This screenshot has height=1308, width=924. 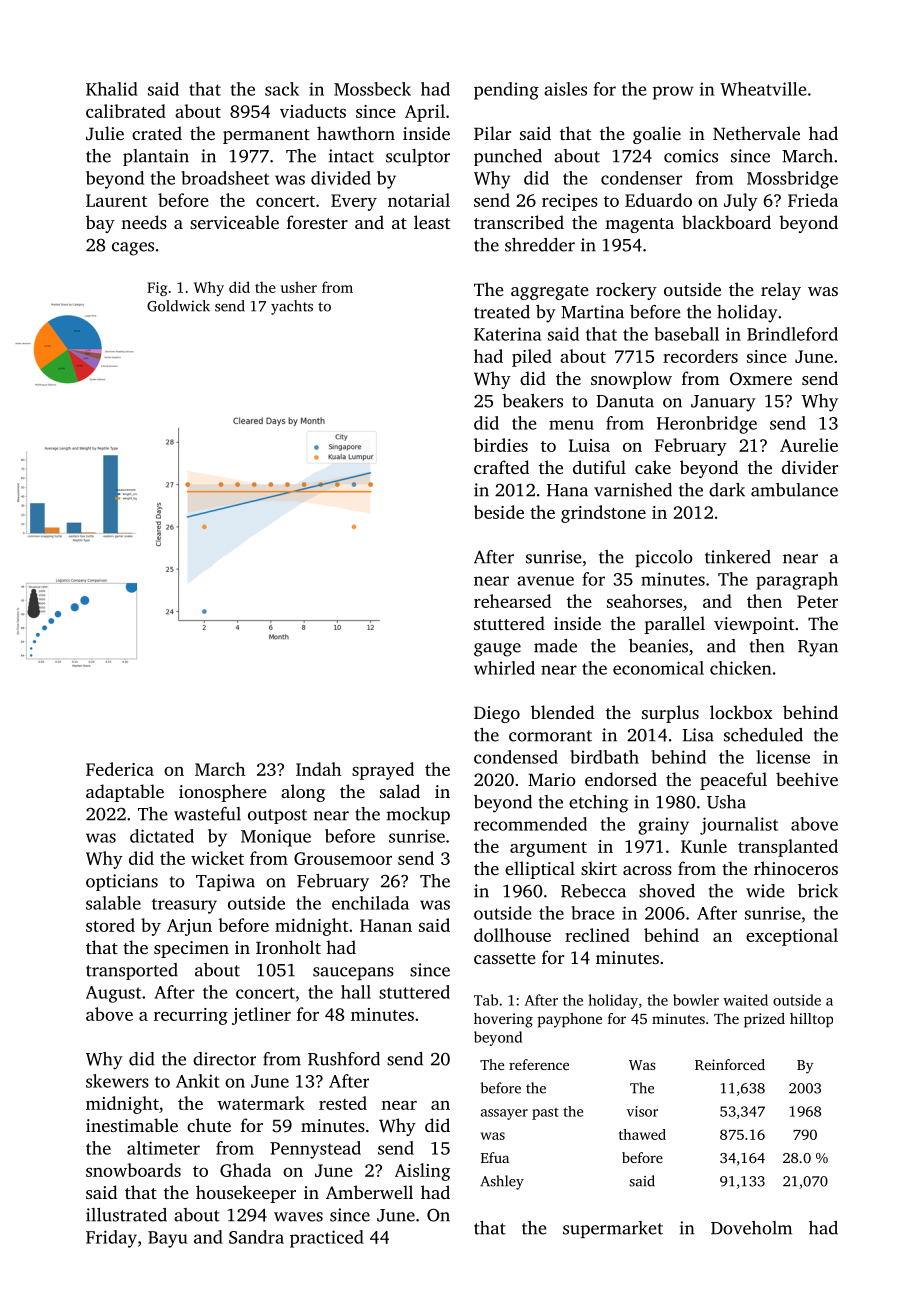 I want to click on Luisa, so click(x=589, y=445).
